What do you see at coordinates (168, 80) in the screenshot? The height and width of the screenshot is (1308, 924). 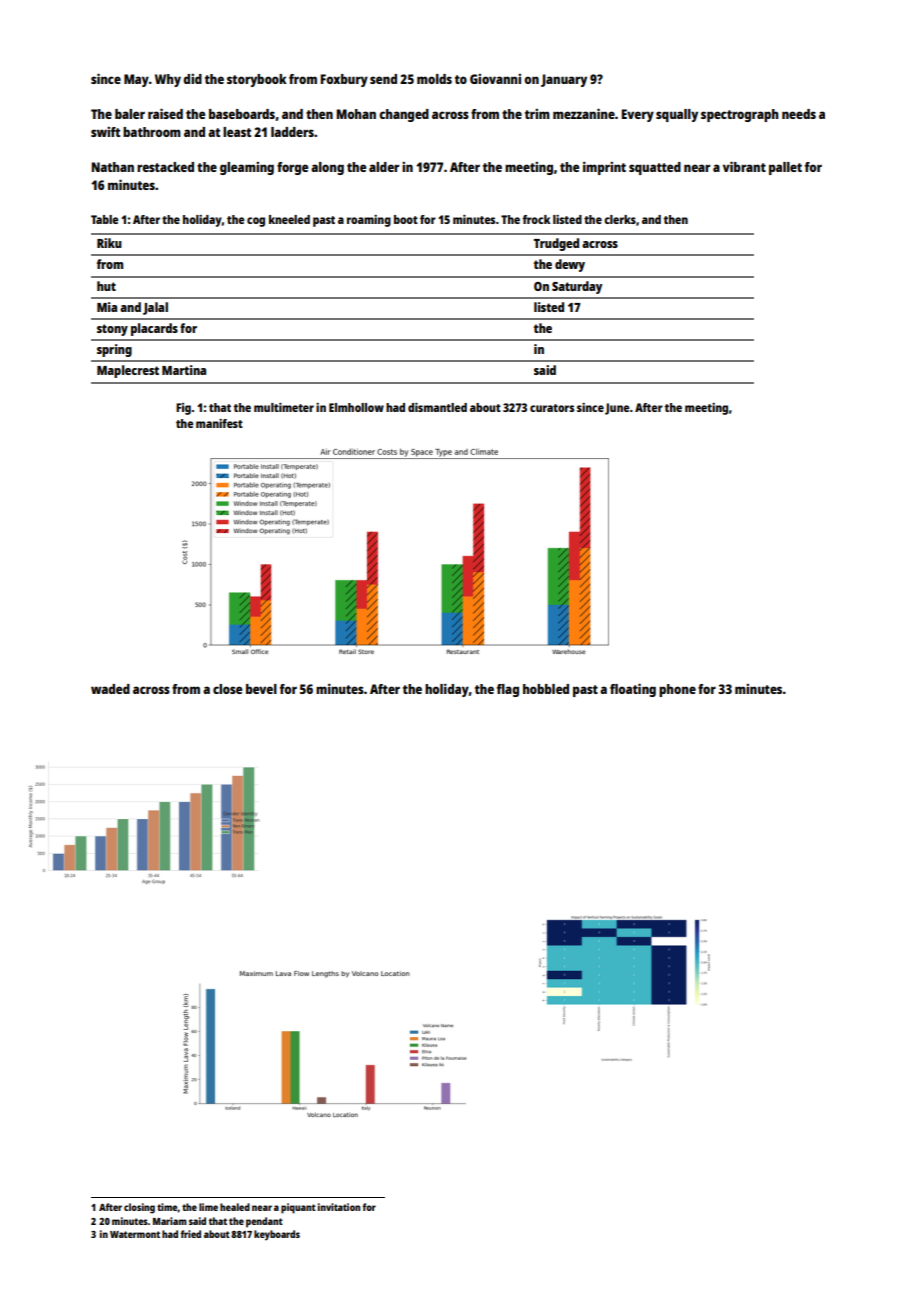 I see `Why` at bounding box center [168, 80].
